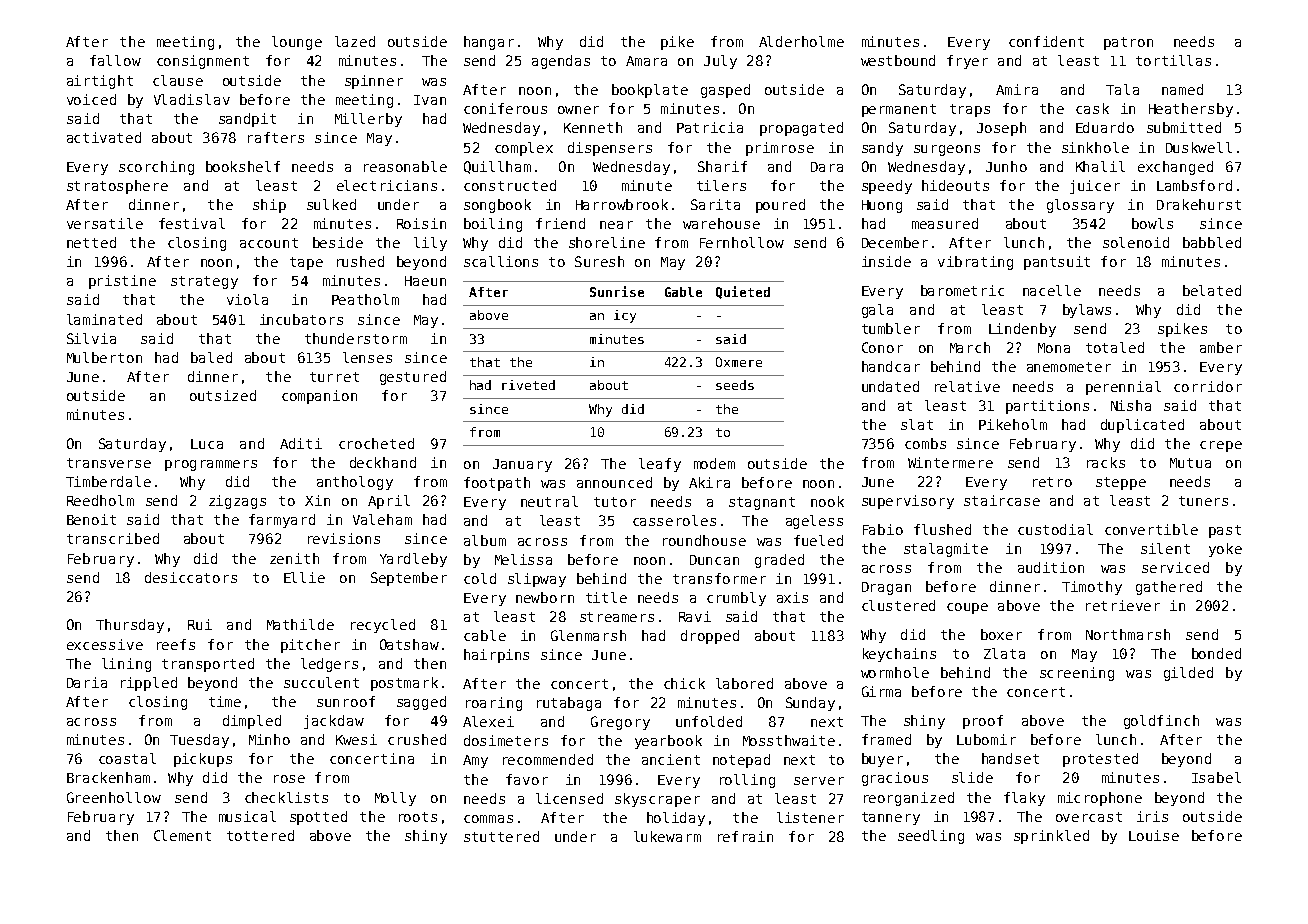 This screenshot has width=1308, height=924. What do you see at coordinates (819, 781) in the screenshot?
I see `server` at bounding box center [819, 781].
